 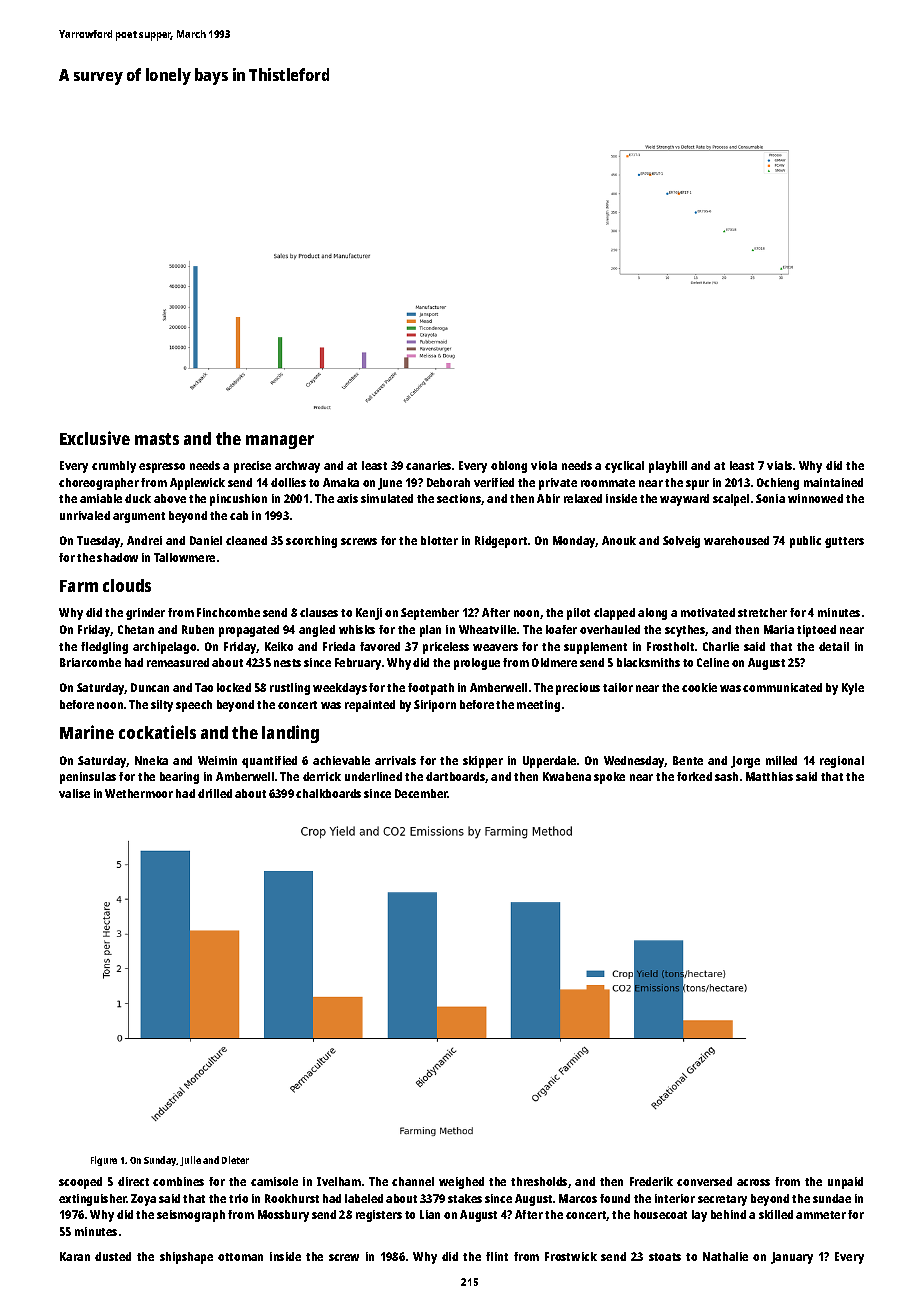 I want to click on viola, so click(x=544, y=465).
